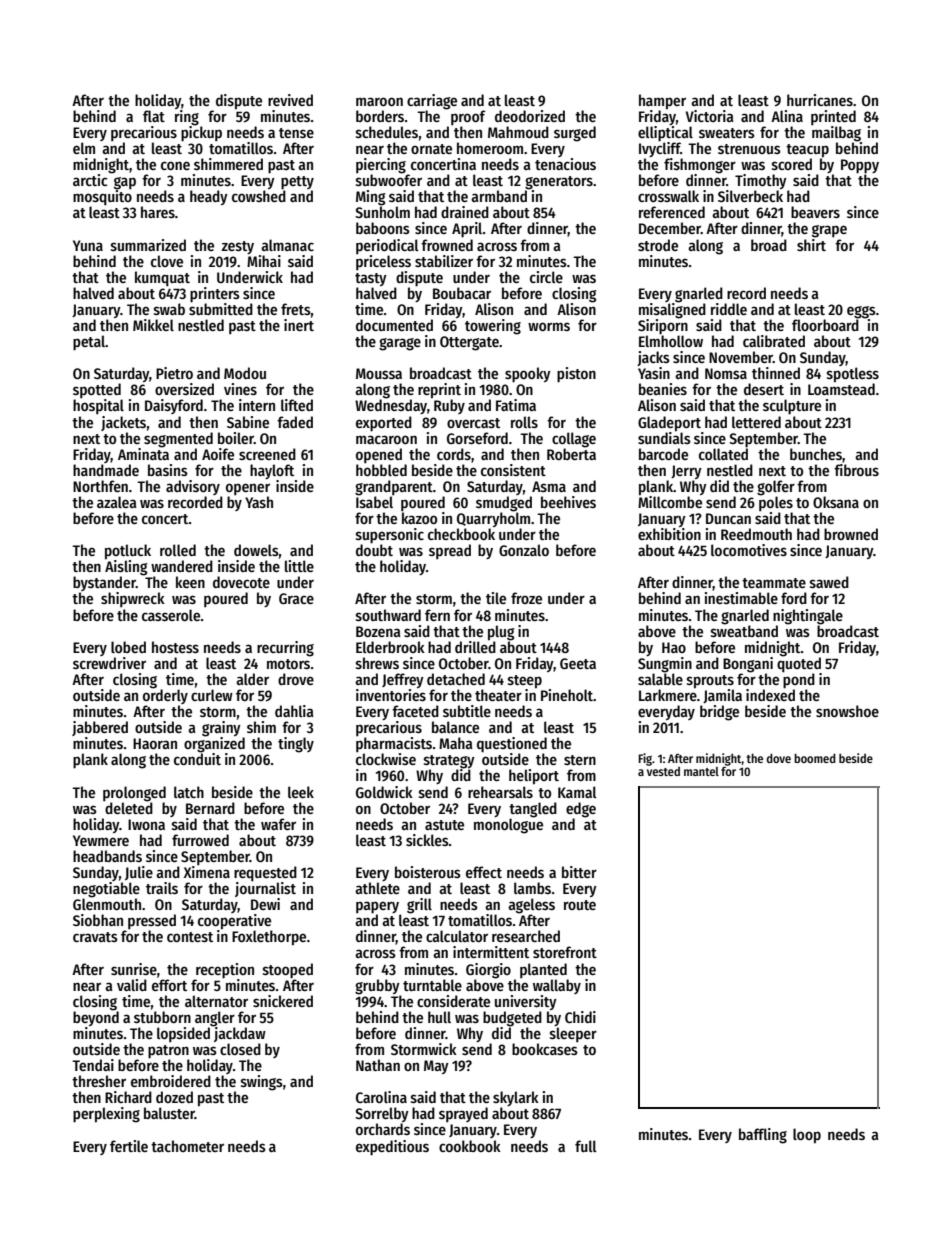  I want to click on baffling, so click(763, 1136).
